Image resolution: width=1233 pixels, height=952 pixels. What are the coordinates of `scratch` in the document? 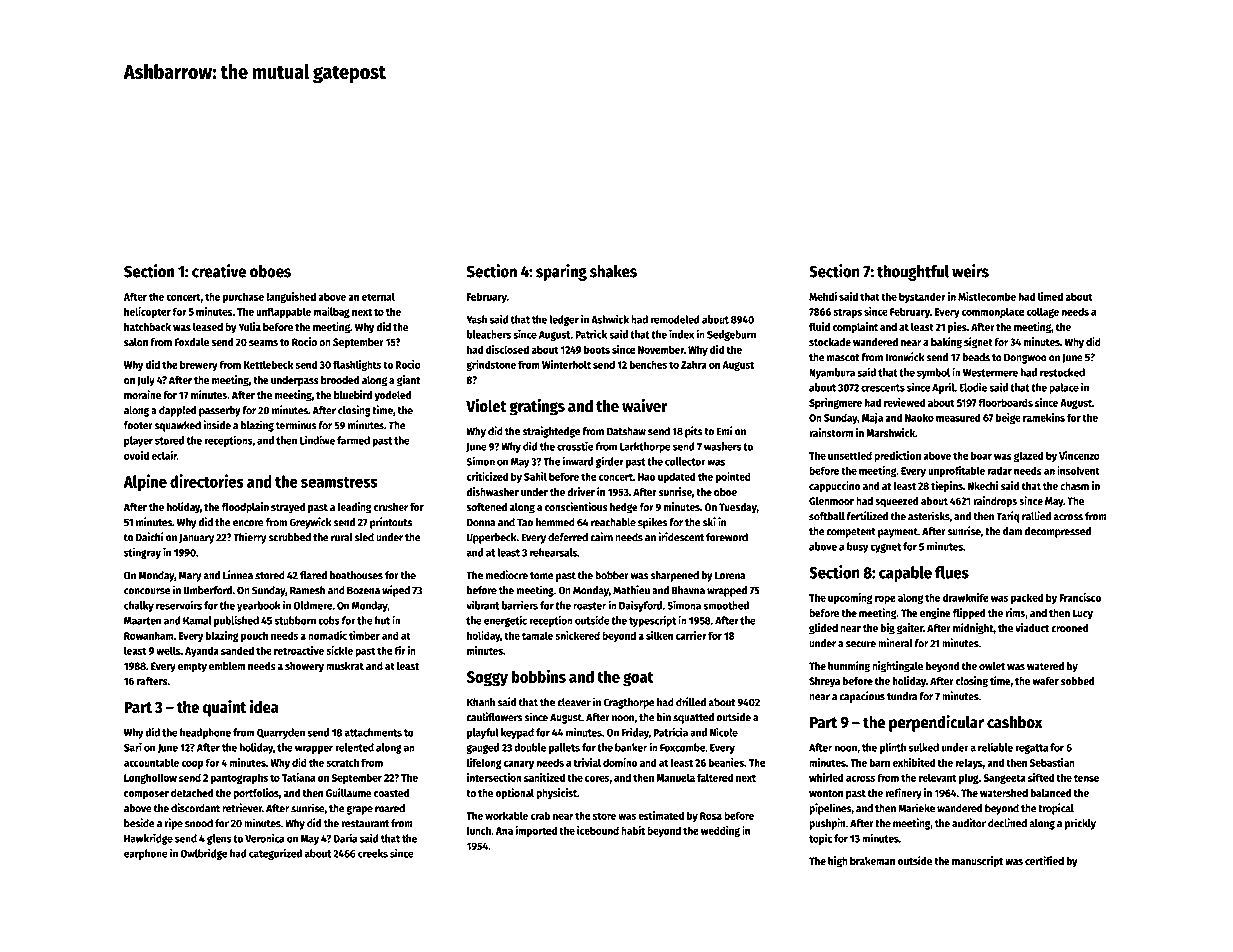 It's located at (342, 762).
